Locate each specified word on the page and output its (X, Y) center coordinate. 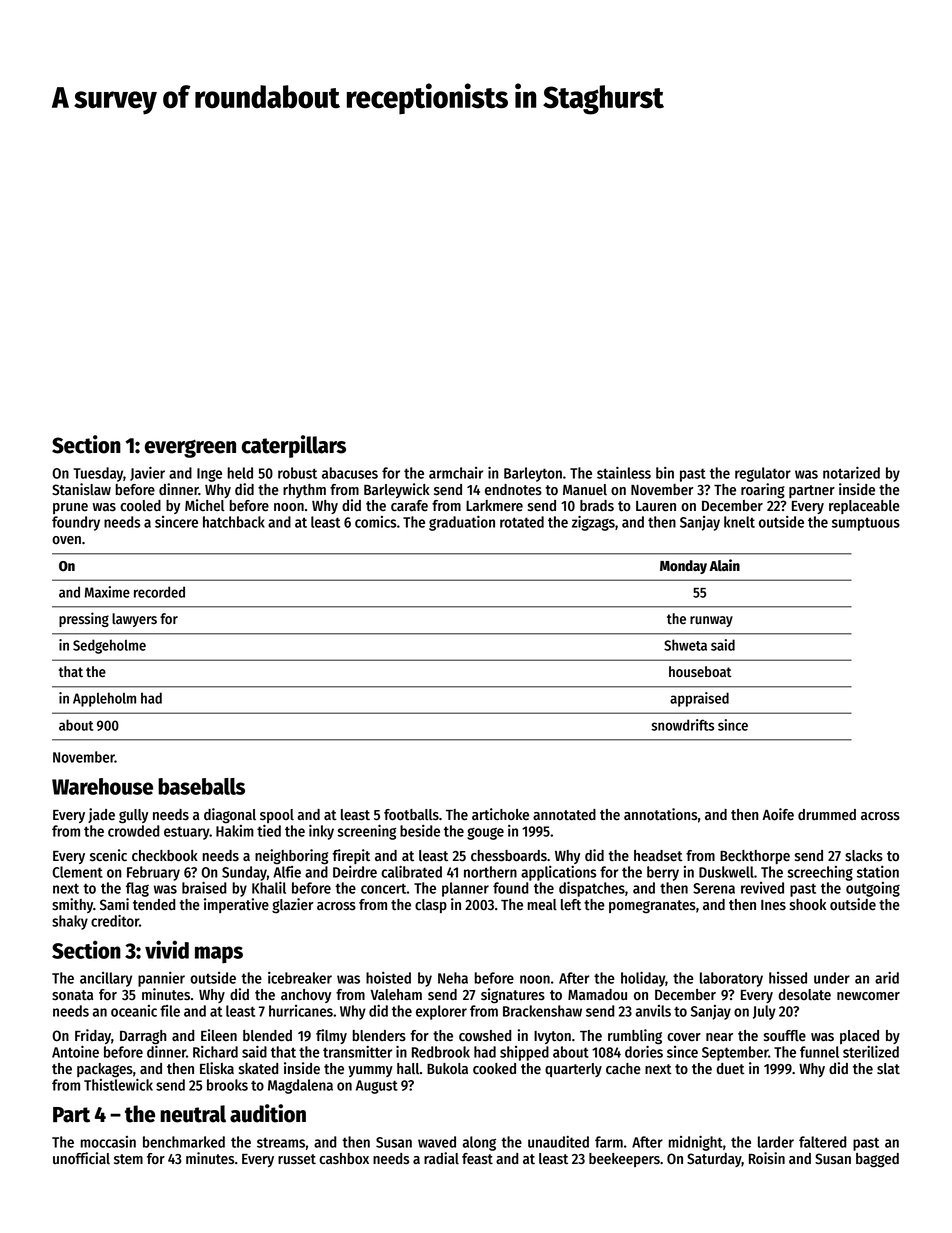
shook (808, 905)
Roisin (767, 1158)
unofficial (81, 1158)
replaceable (864, 507)
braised (204, 887)
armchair (456, 473)
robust (297, 473)
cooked (494, 1069)
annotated (564, 815)
